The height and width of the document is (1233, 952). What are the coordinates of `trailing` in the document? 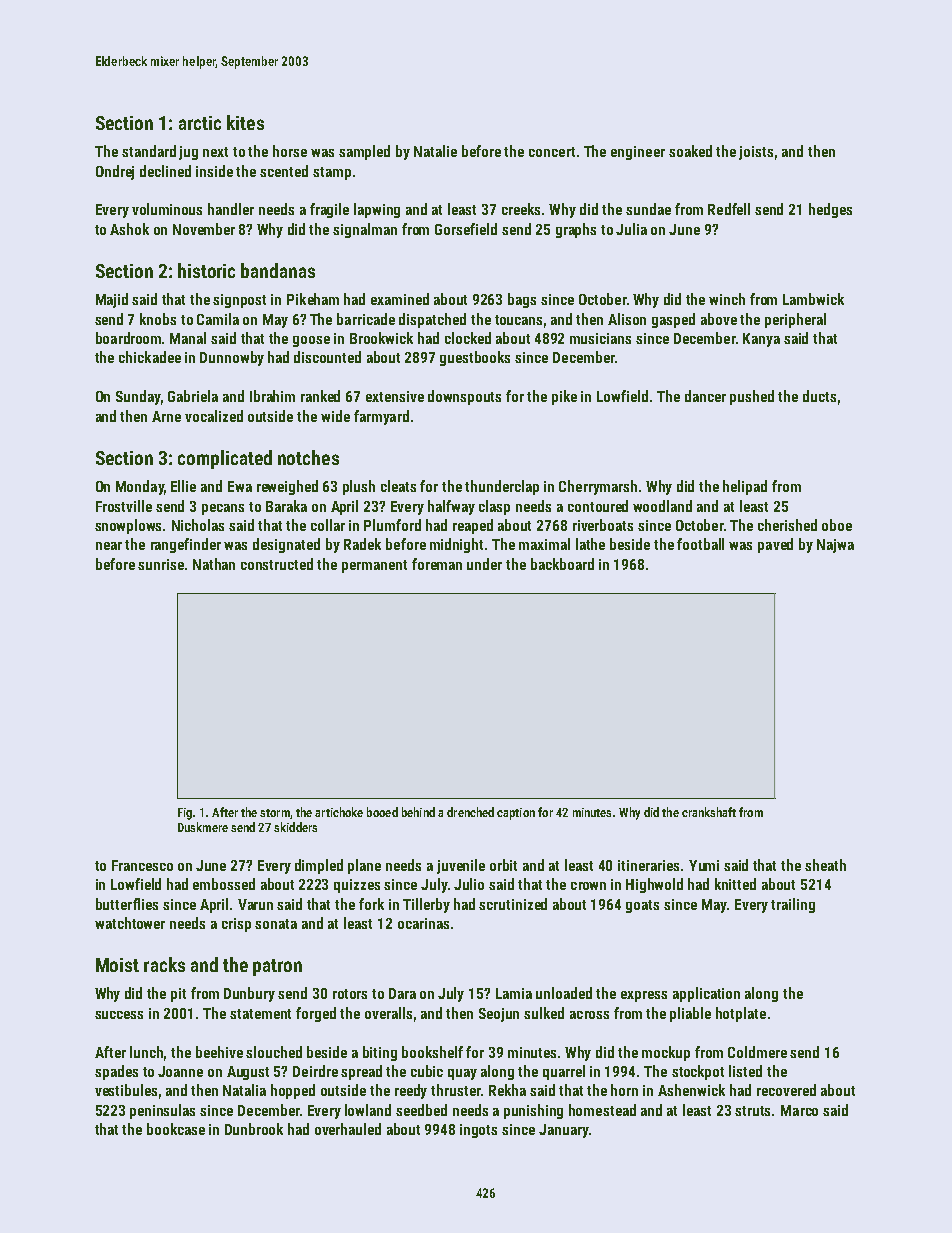 It's located at (793, 905).
